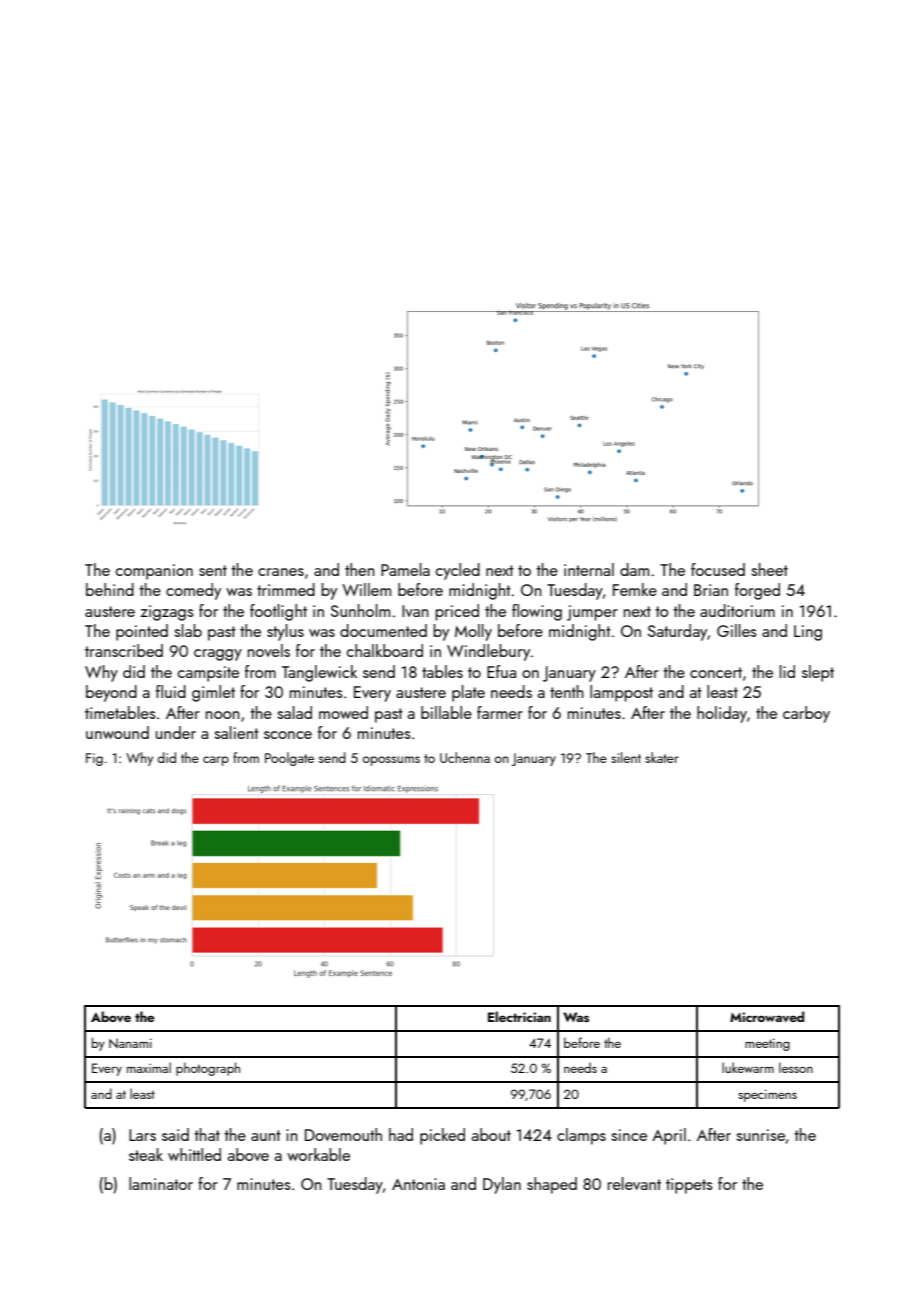 The width and height of the image is (924, 1314). Describe the element at coordinates (589, 569) in the image. I see `internal` at that location.
